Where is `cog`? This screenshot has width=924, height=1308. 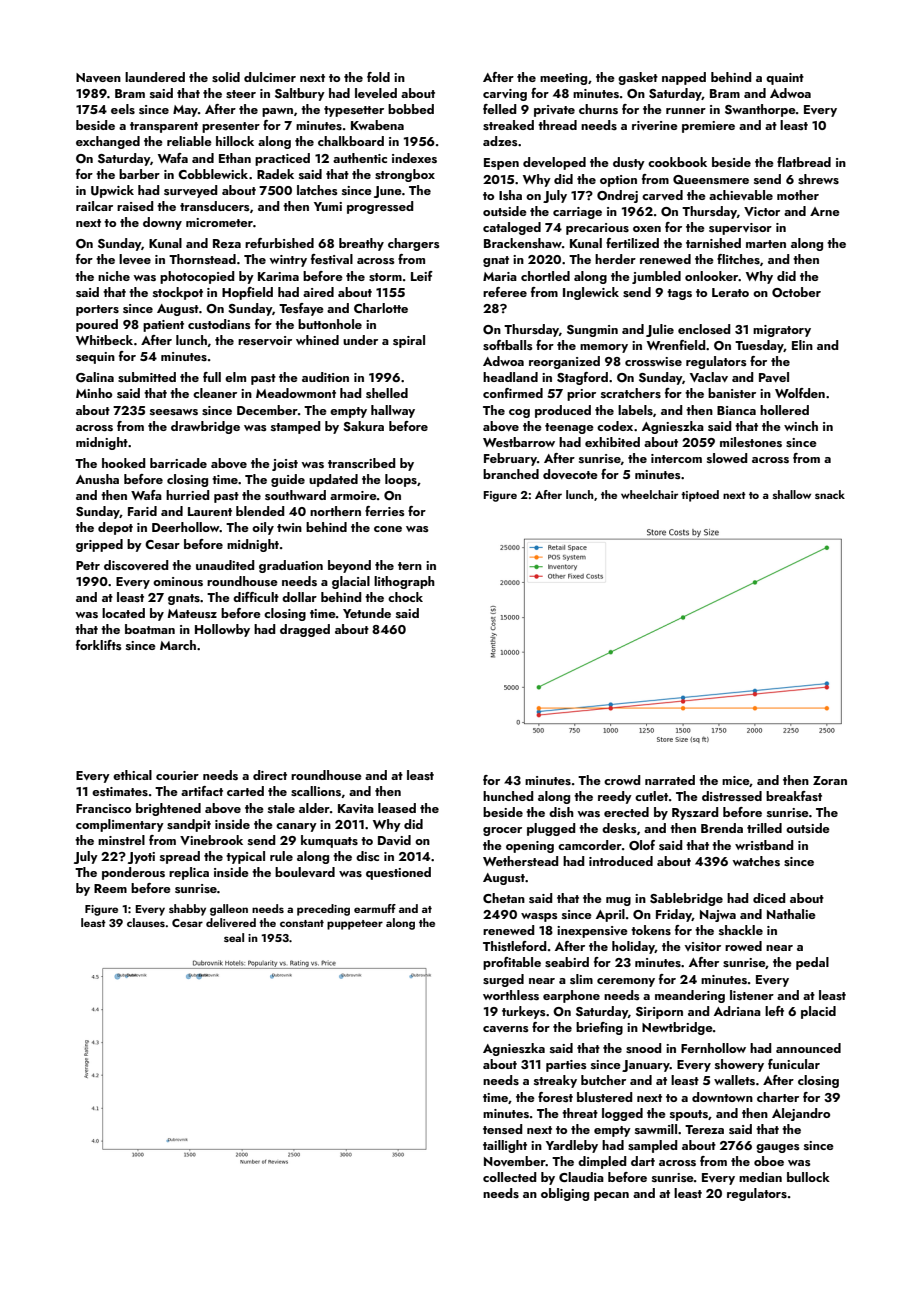
cog is located at coordinates (519, 413).
